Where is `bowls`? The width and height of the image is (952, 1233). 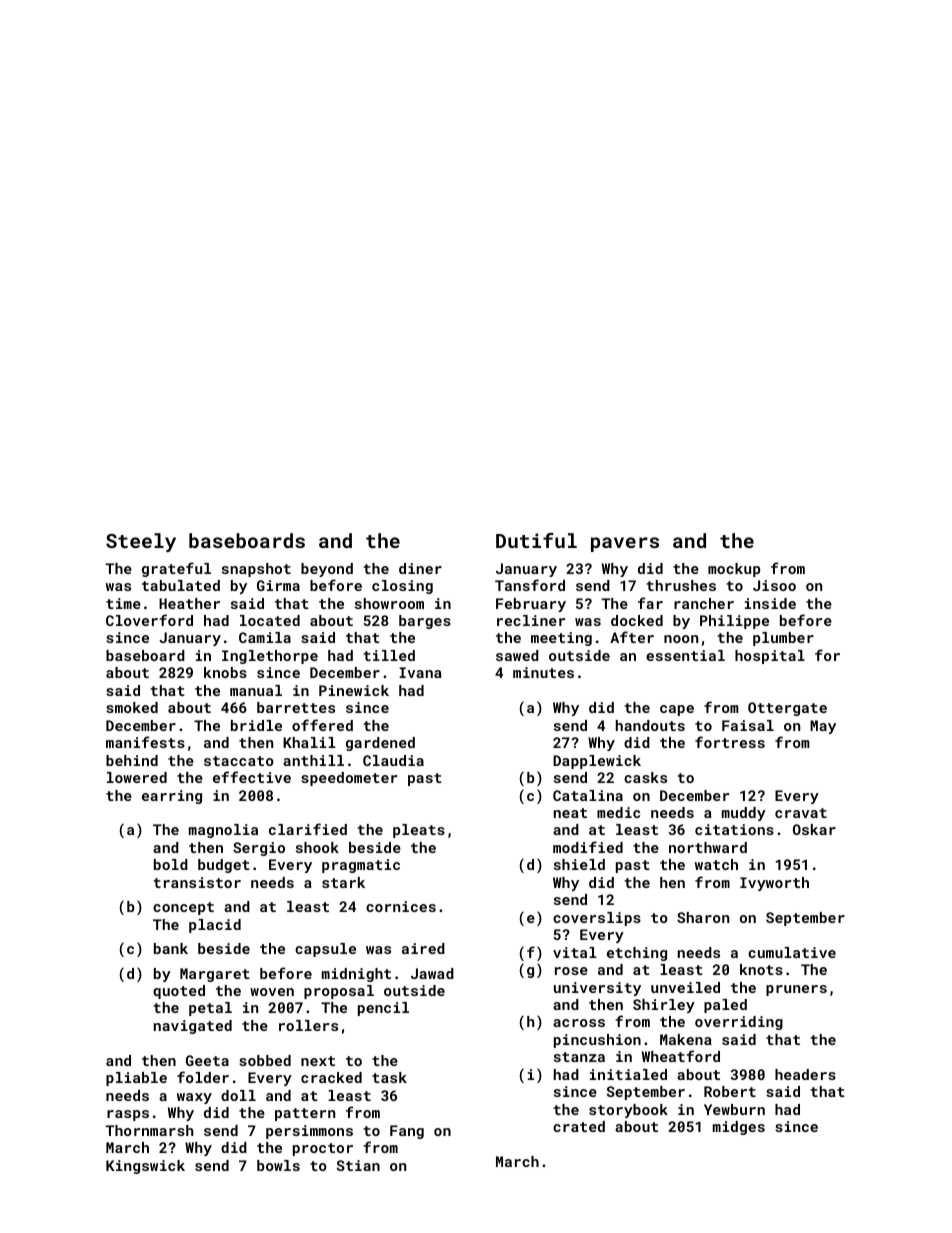 bowls is located at coordinates (278, 1165).
